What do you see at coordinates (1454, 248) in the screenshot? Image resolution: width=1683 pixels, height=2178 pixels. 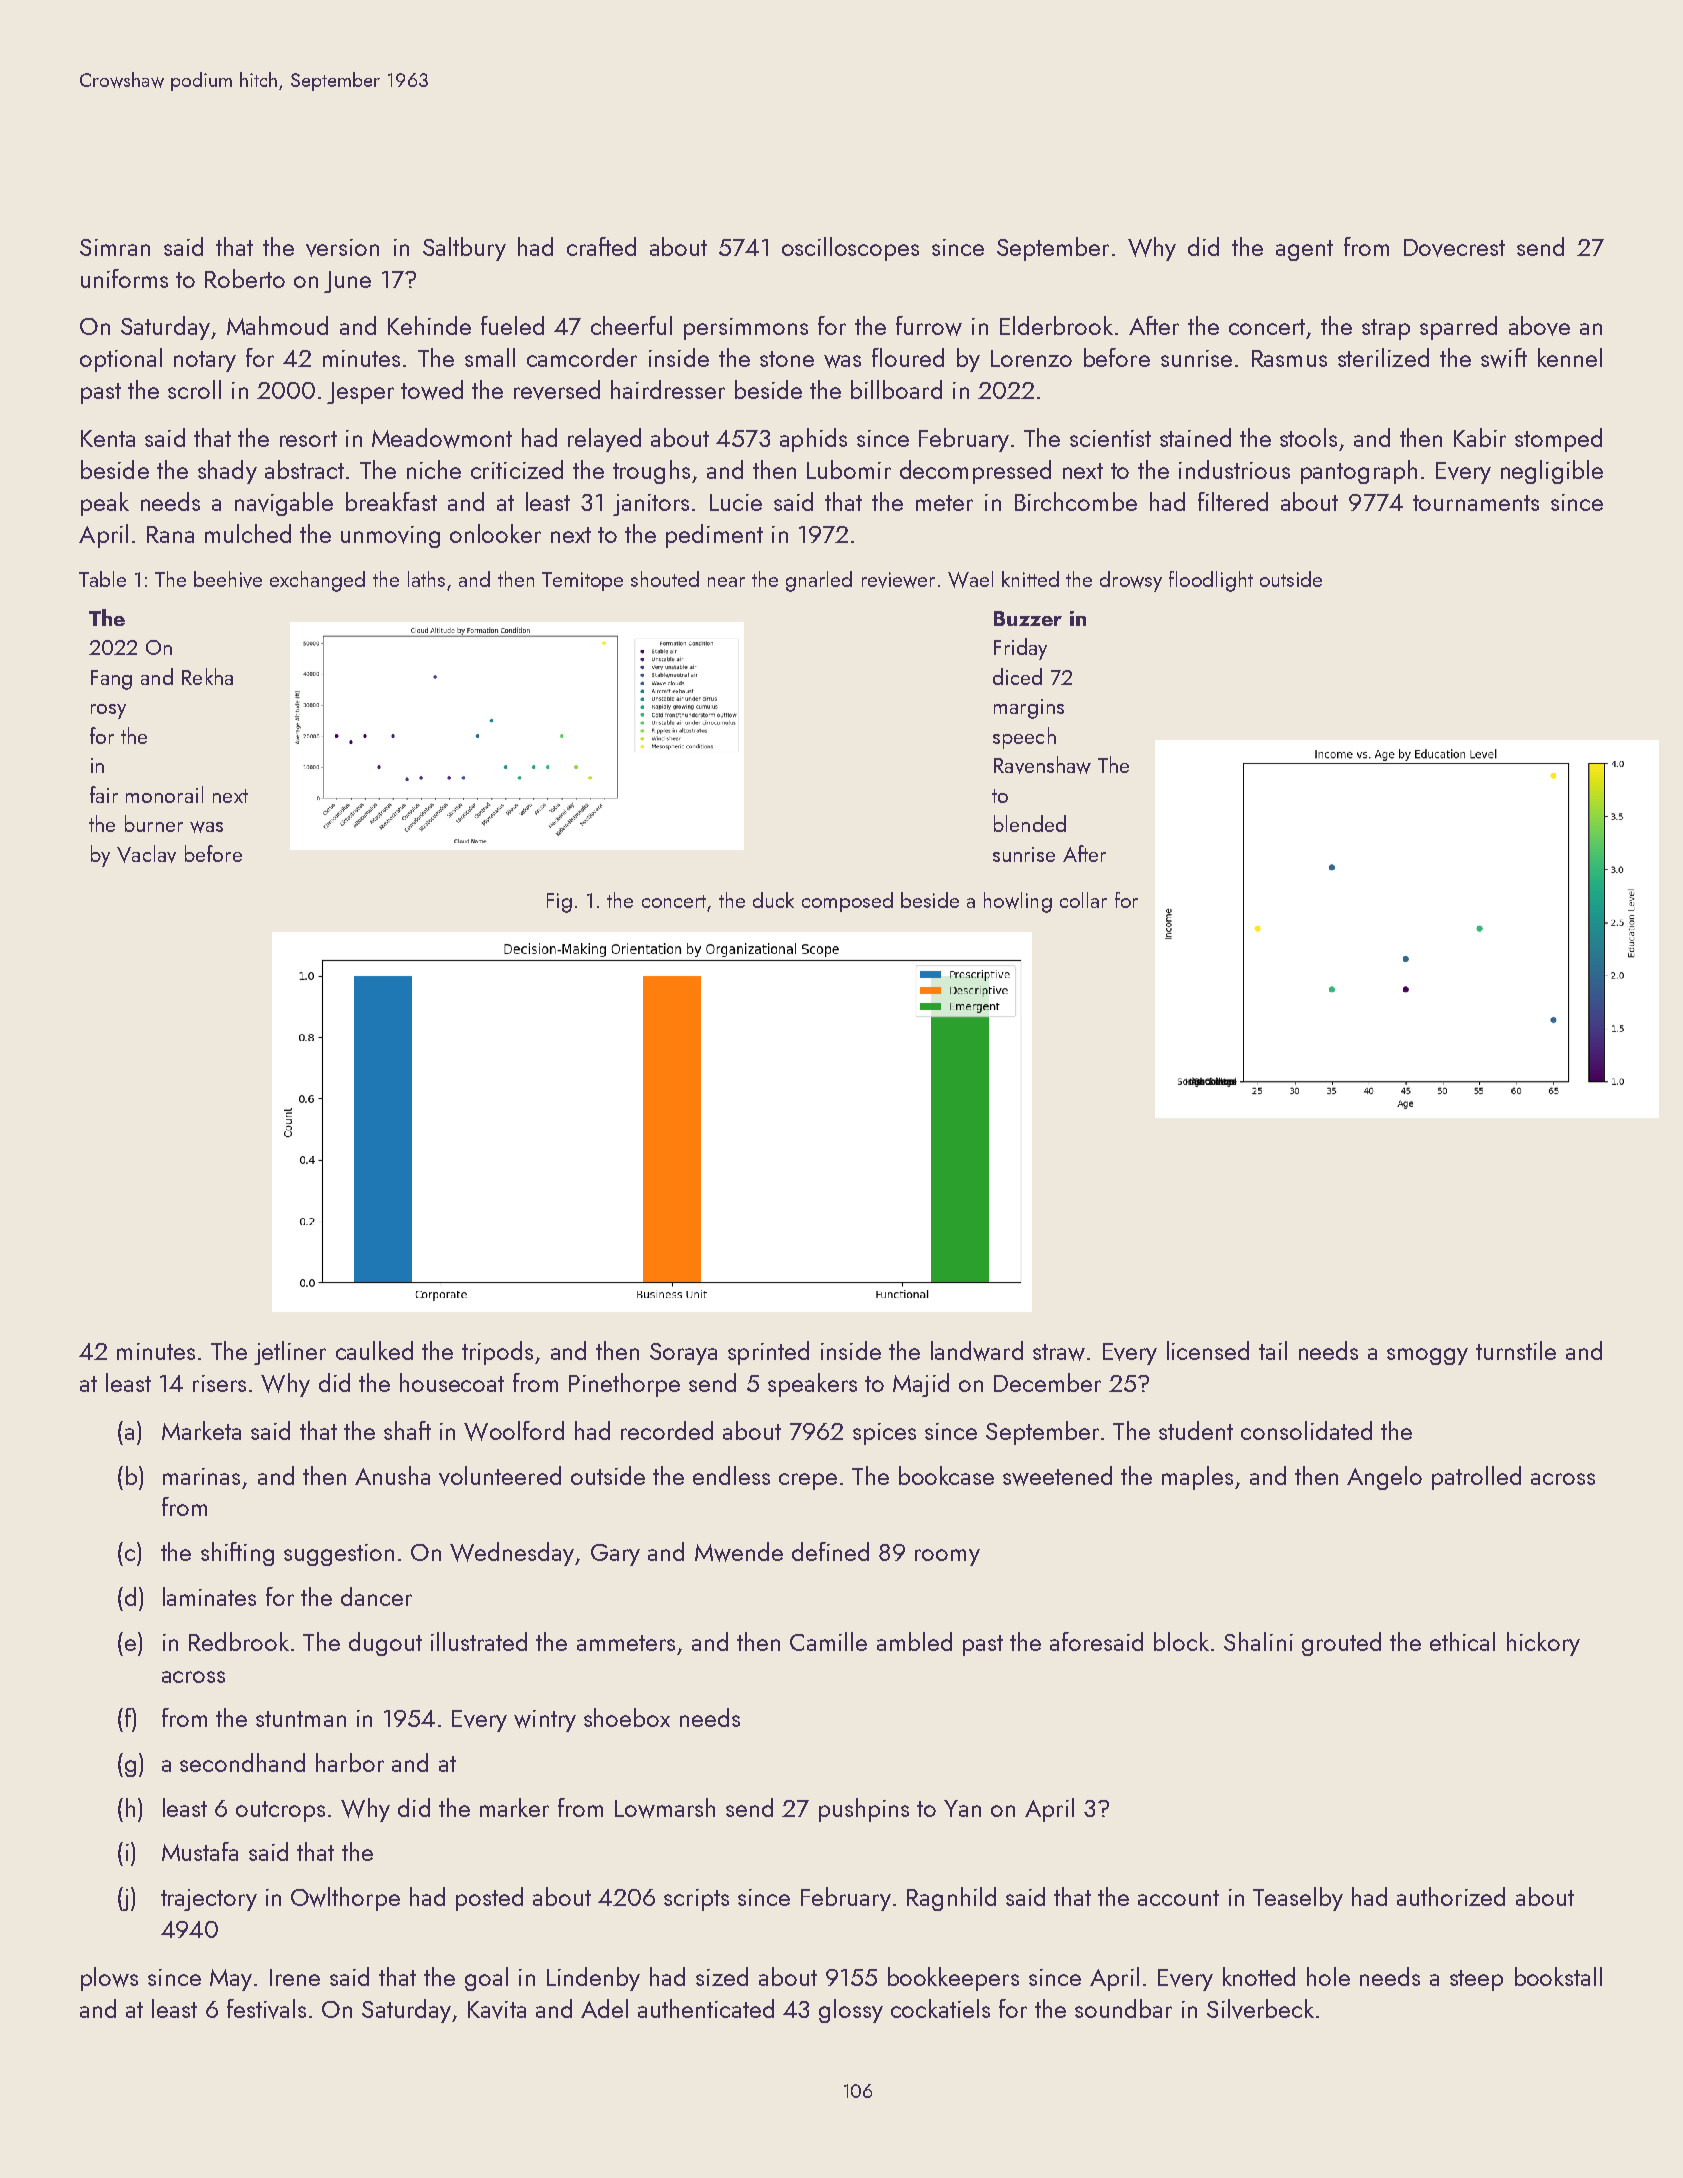 I see `Dovecrest` at bounding box center [1454, 248].
